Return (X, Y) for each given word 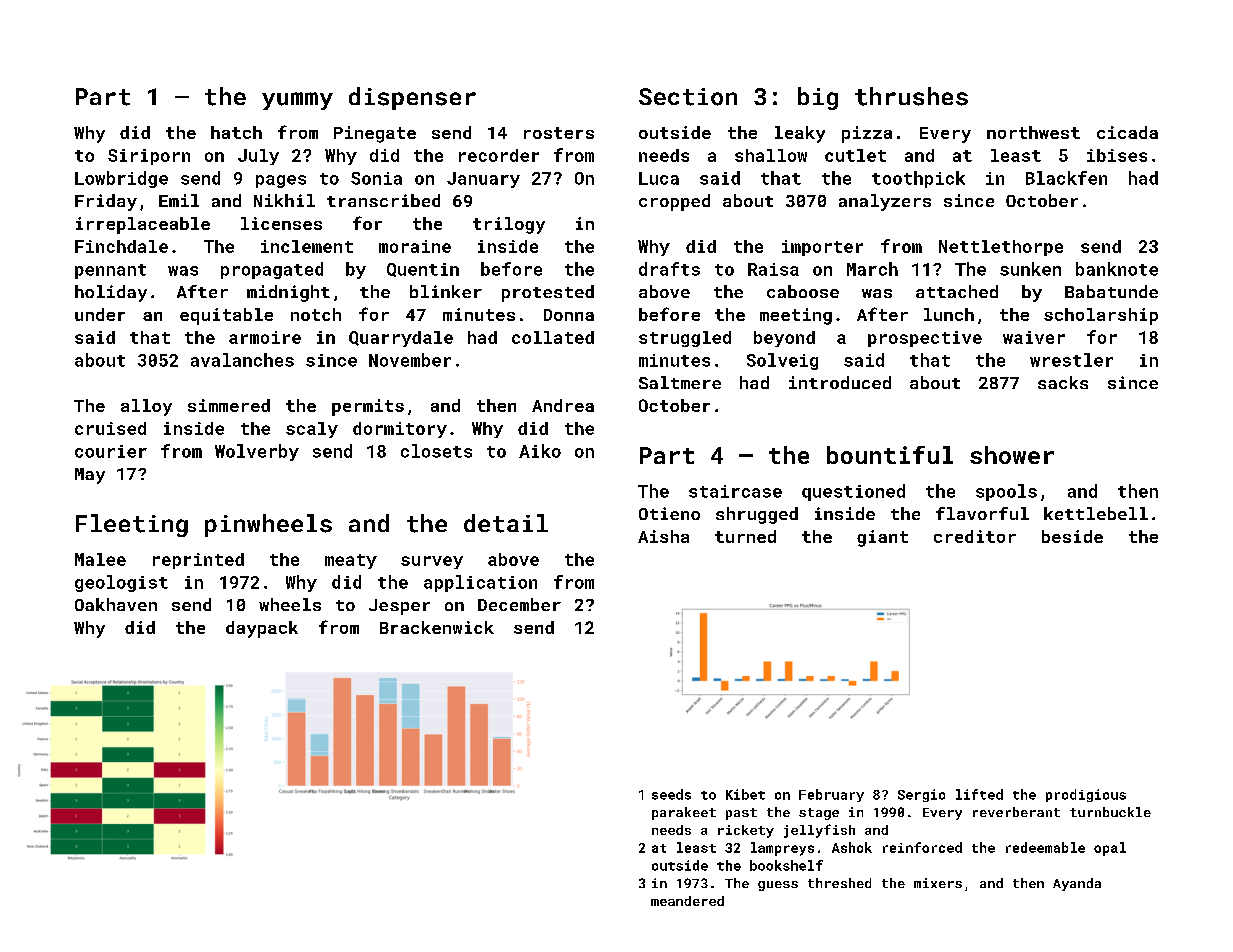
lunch (949, 314)
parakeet (684, 813)
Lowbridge (121, 179)
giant (882, 538)
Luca (659, 178)
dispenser (412, 98)
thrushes (911, 96)
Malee (100, 559)
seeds (671, 794)
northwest (1033, 132)
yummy (297, 101)
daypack (262, 629)
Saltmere (680, 382)
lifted (979, 794)
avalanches (242, 360)
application (480, 583)
